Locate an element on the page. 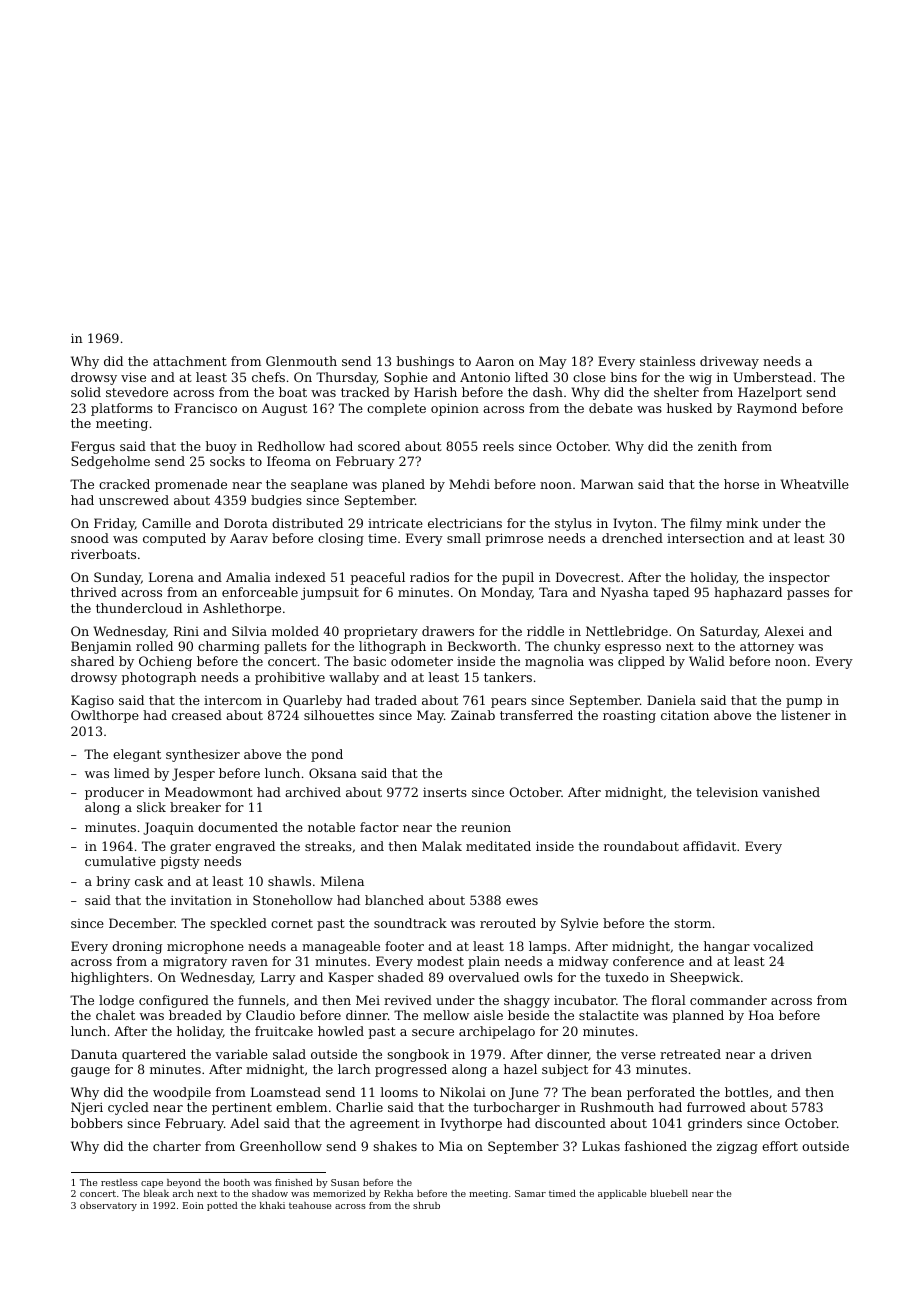 This document has width=924, height=1308. vocalized is located at coordinates (783, 946).
